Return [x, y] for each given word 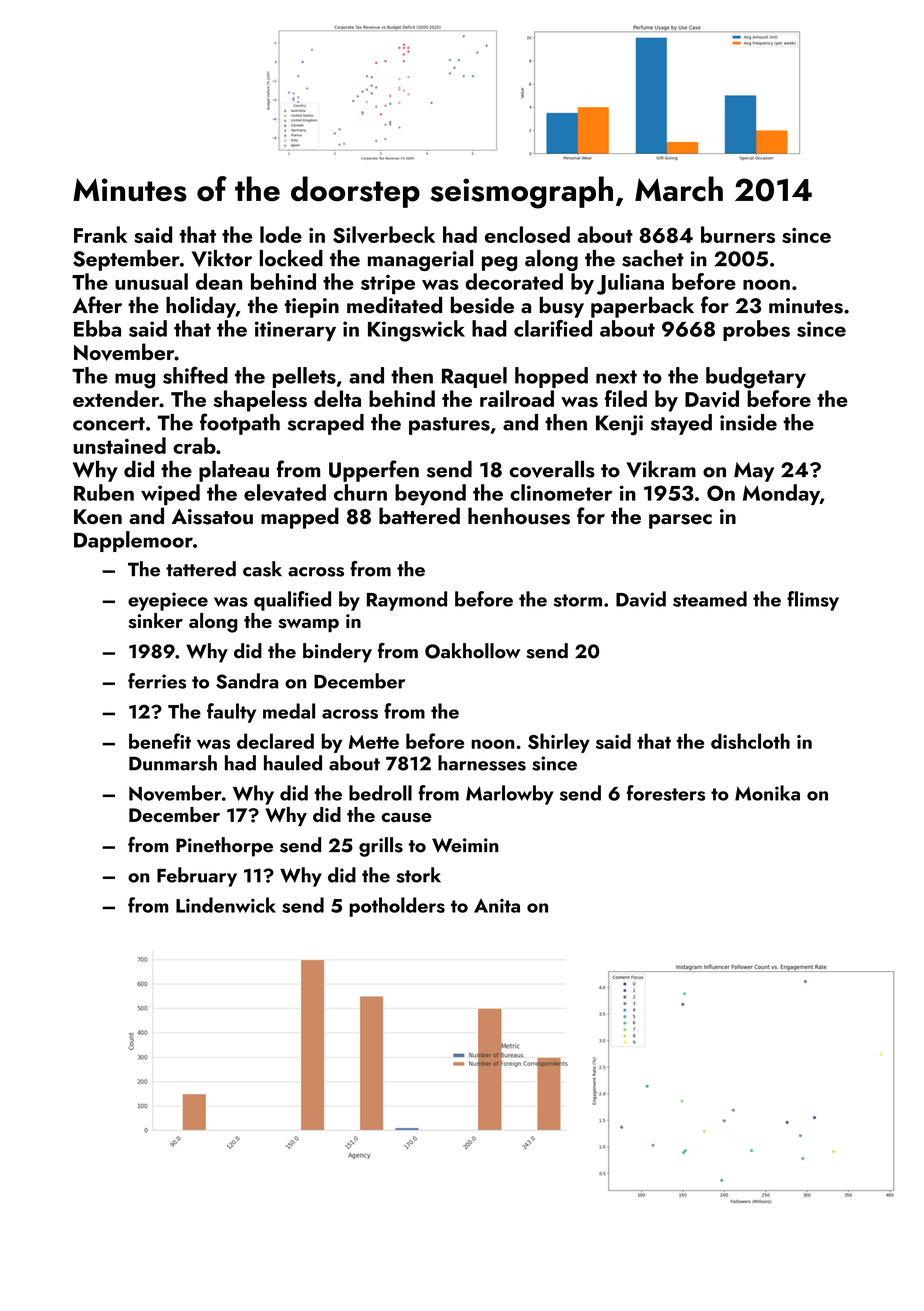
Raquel [474, 377]
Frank [100, 234]
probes [756, 330]
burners [738, 234]
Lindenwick [226, 905]
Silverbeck [384, 235]
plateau [234, 471]
